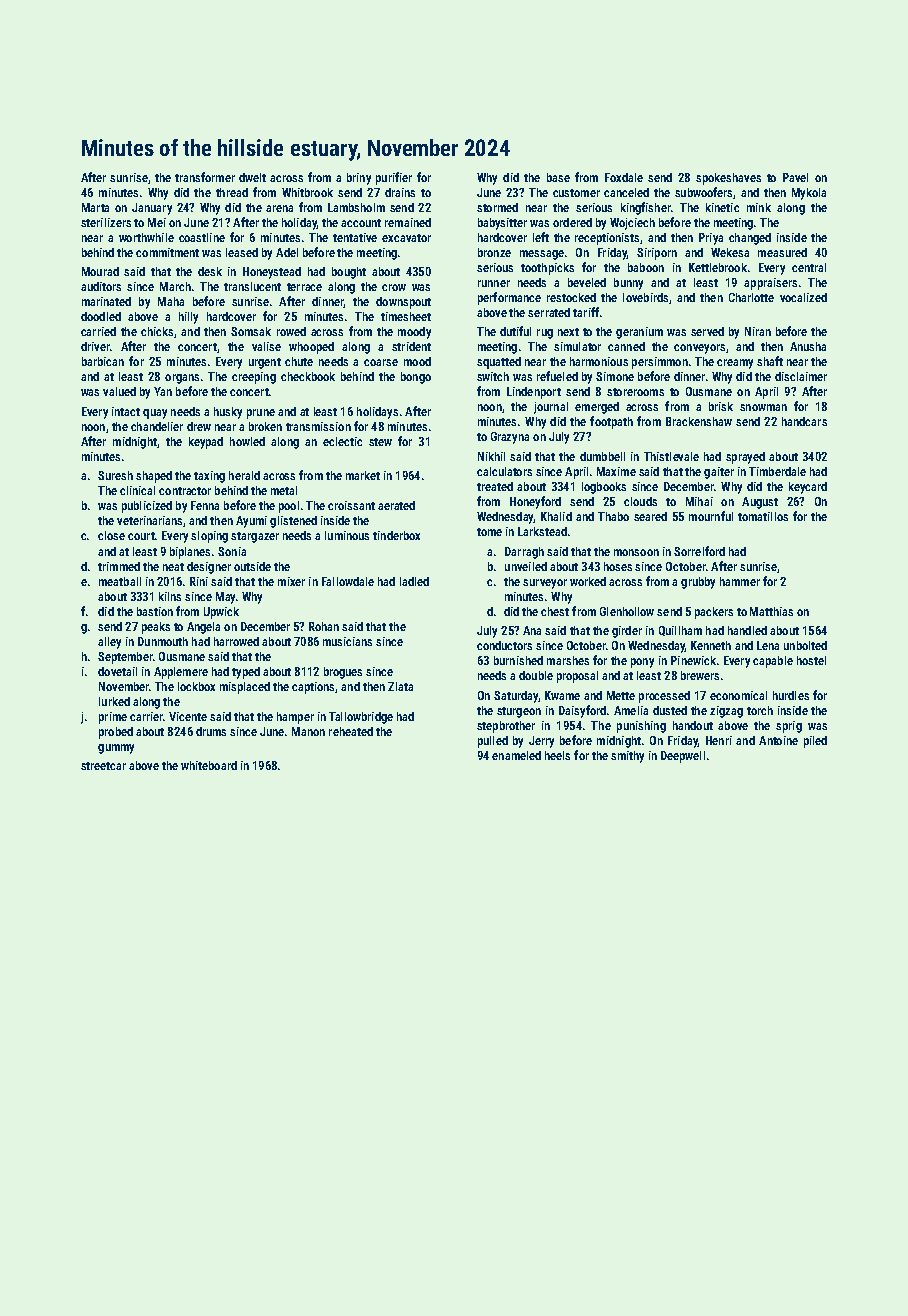 The width and height of the screenshot is (908, 1316). I want to click on Thistlevale, so click(671, 456).
